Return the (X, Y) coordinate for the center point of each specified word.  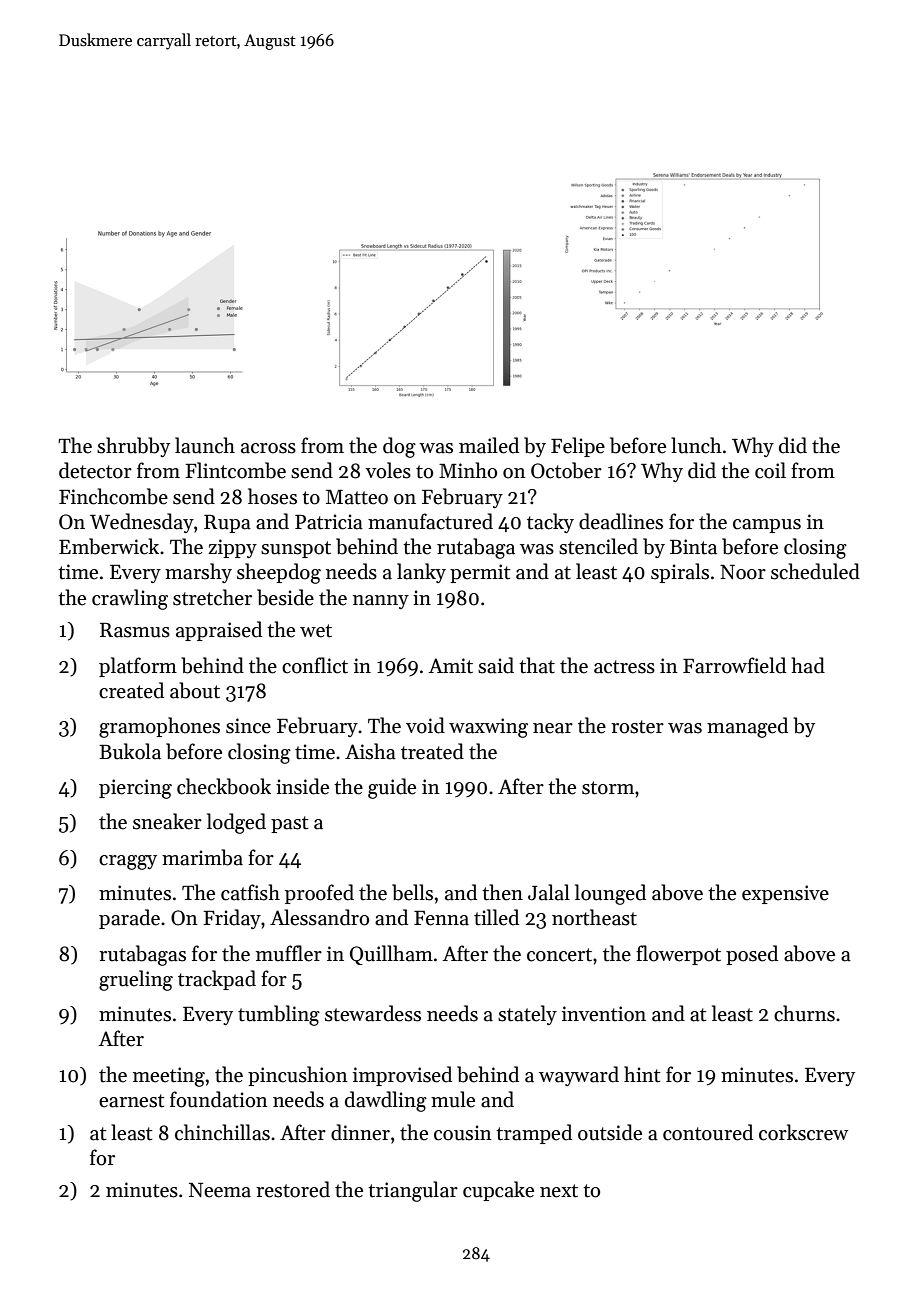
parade (129, 919)
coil (770, 470)
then (502, 892)
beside (285, 597)
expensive (785, 894)
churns (804, 1013)
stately (527, 1015)
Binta (693, 547)
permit (480, 573)
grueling (136, 980)
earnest (132, 1101)
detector (95, 470)
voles (388, 470)
